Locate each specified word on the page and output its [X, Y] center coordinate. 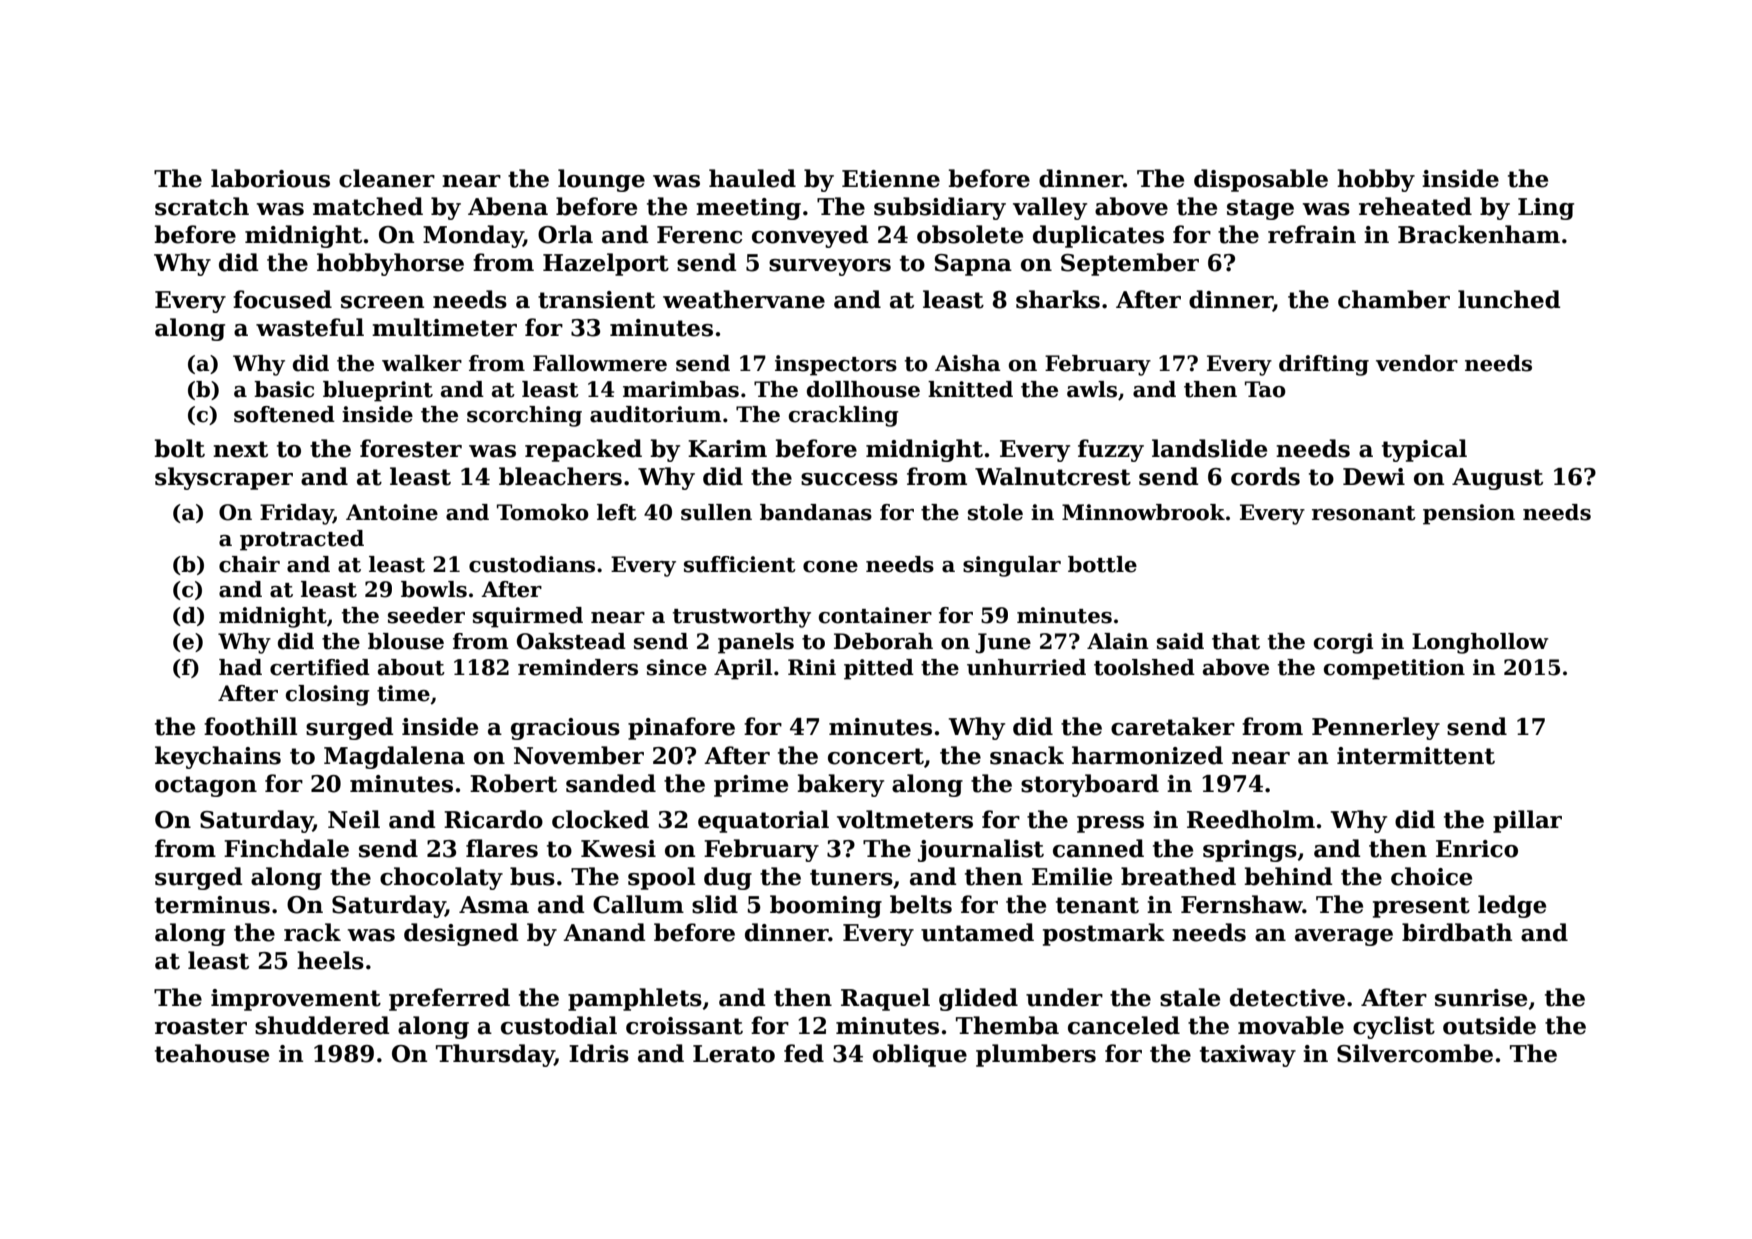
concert [876, 756]
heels [330, 960]
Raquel [885, 999]
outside [1489, 1025]
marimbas [681, 389]
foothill [250, 726]
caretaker [1173, 726]
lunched [1509, 299]
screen [382, 302]
